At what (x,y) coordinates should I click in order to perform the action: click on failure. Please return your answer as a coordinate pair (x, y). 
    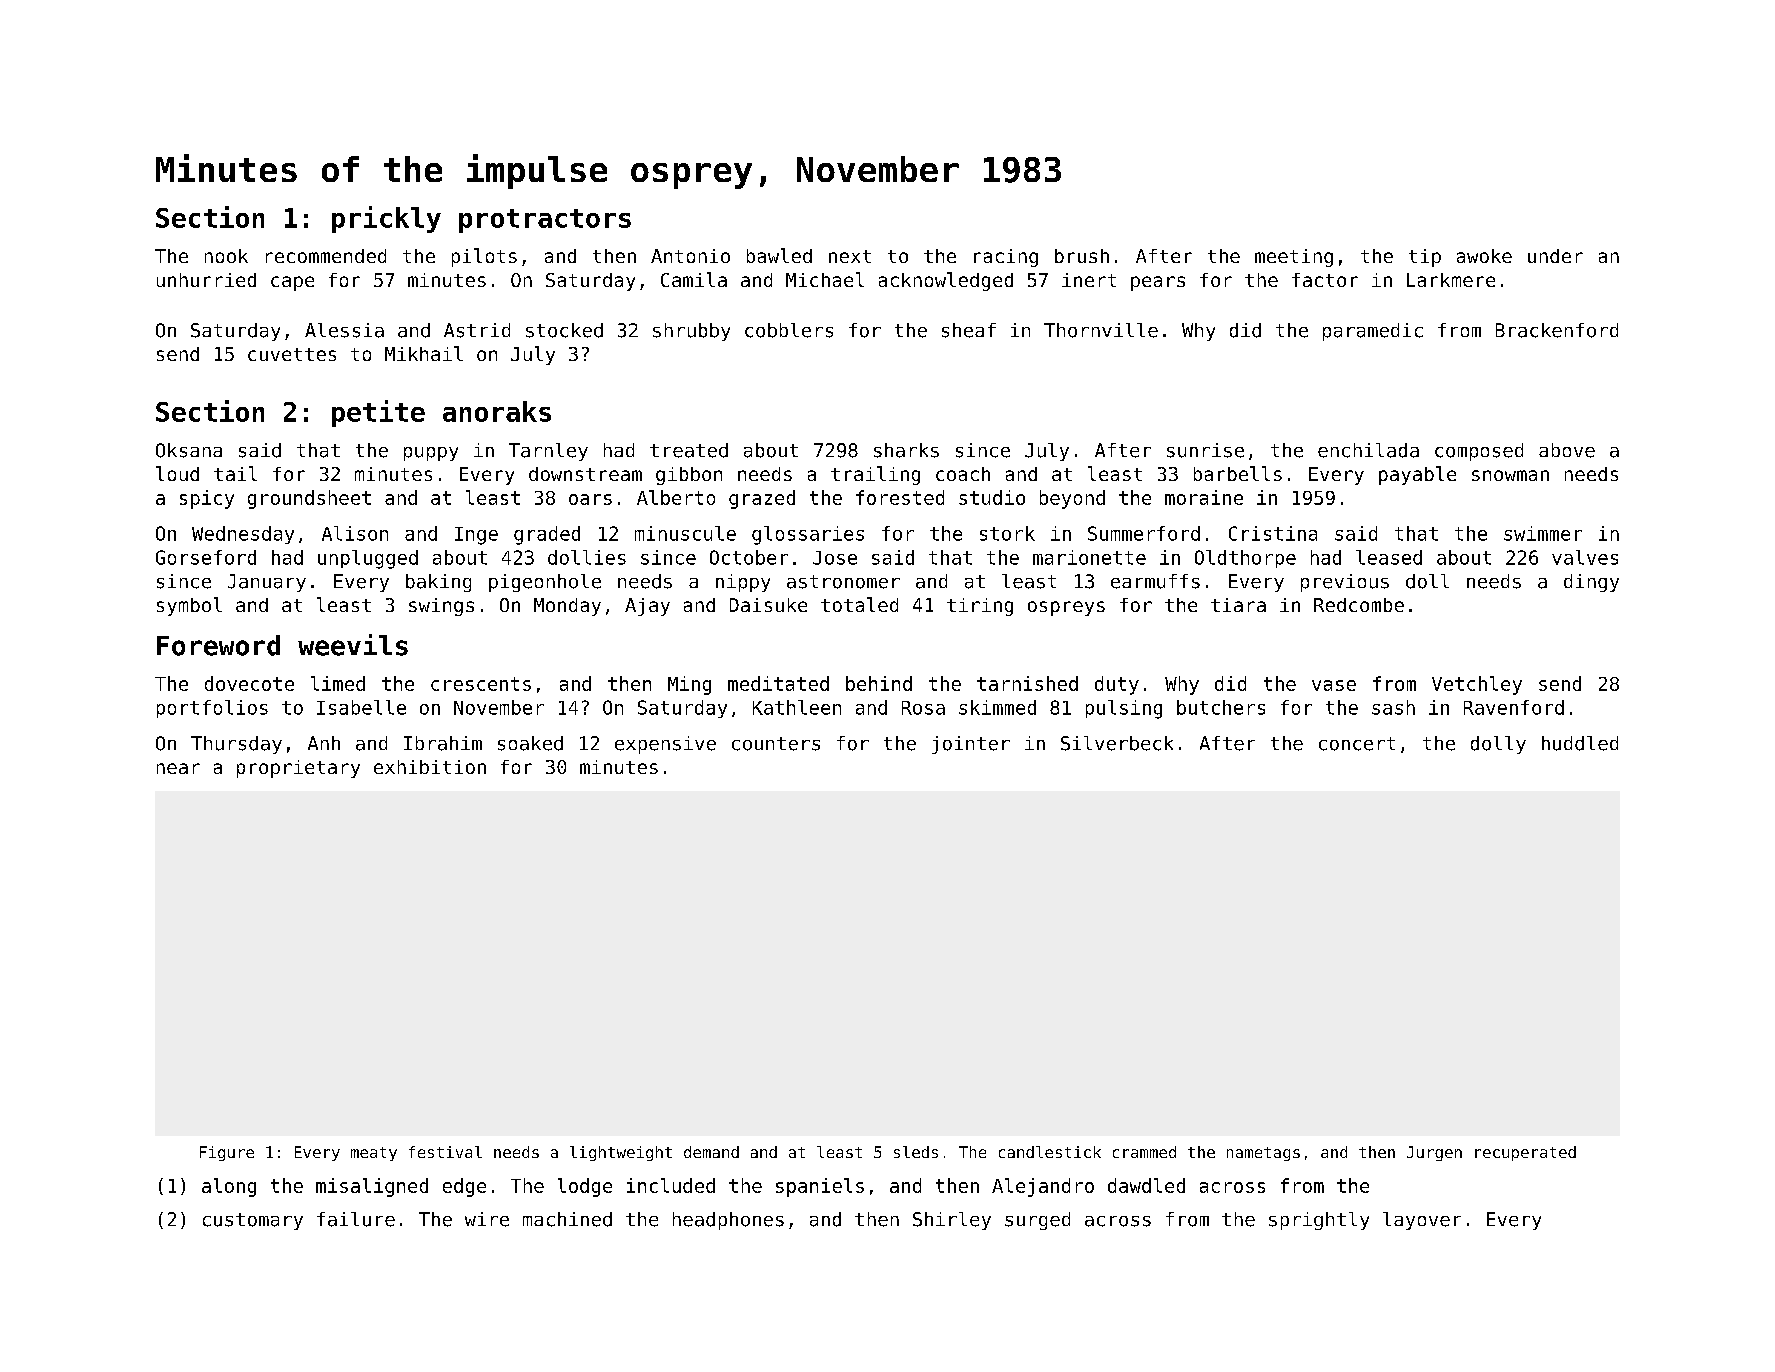
    Looking at the image, I should click on (356, 1219).
